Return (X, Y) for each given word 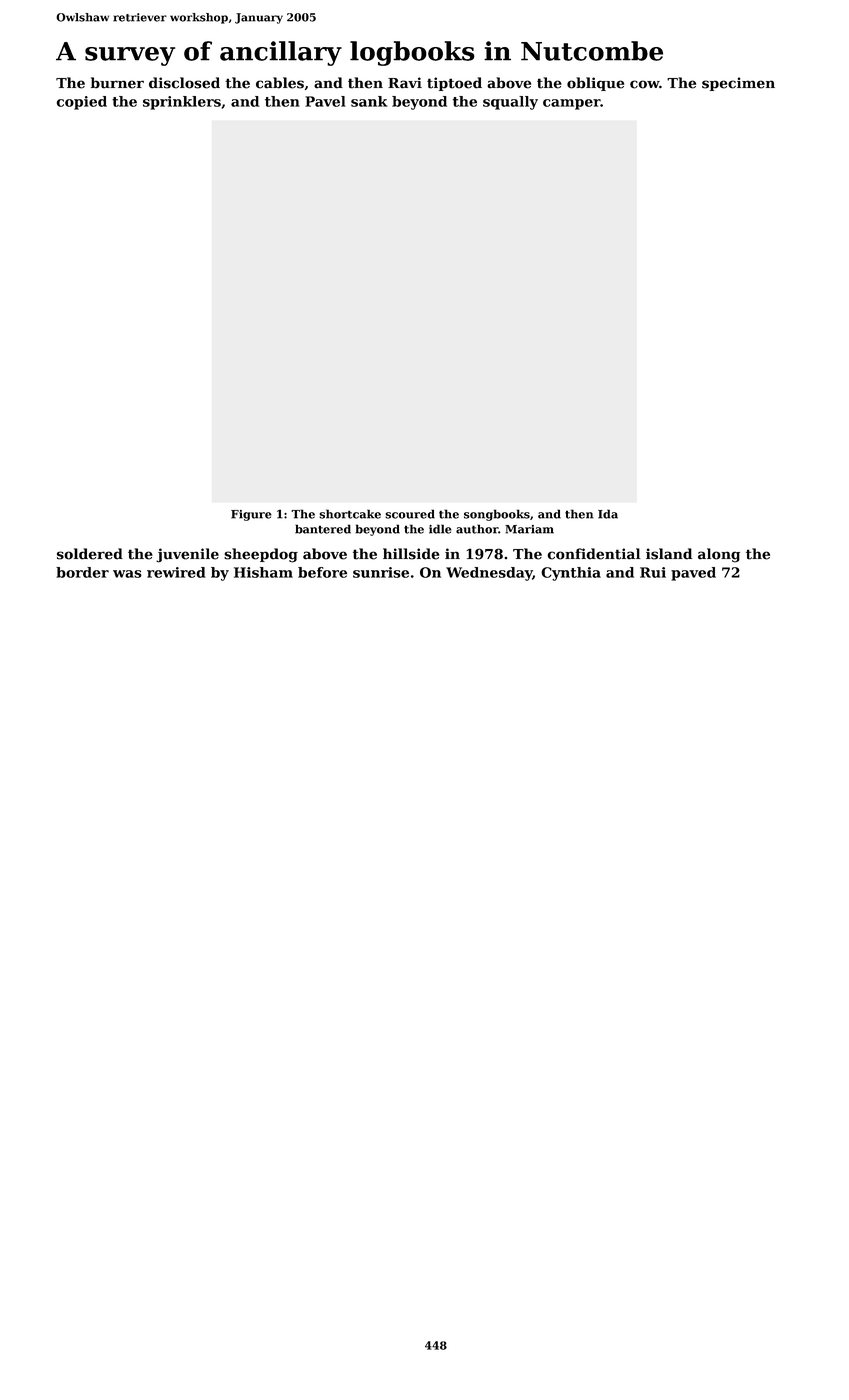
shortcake (350, 514)
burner (117, 83)
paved (693, 574)
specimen (738, 84)
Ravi (405, 83)
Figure (251, 515)
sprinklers (182, 103)
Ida (608, 514)
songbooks (497, 515)
